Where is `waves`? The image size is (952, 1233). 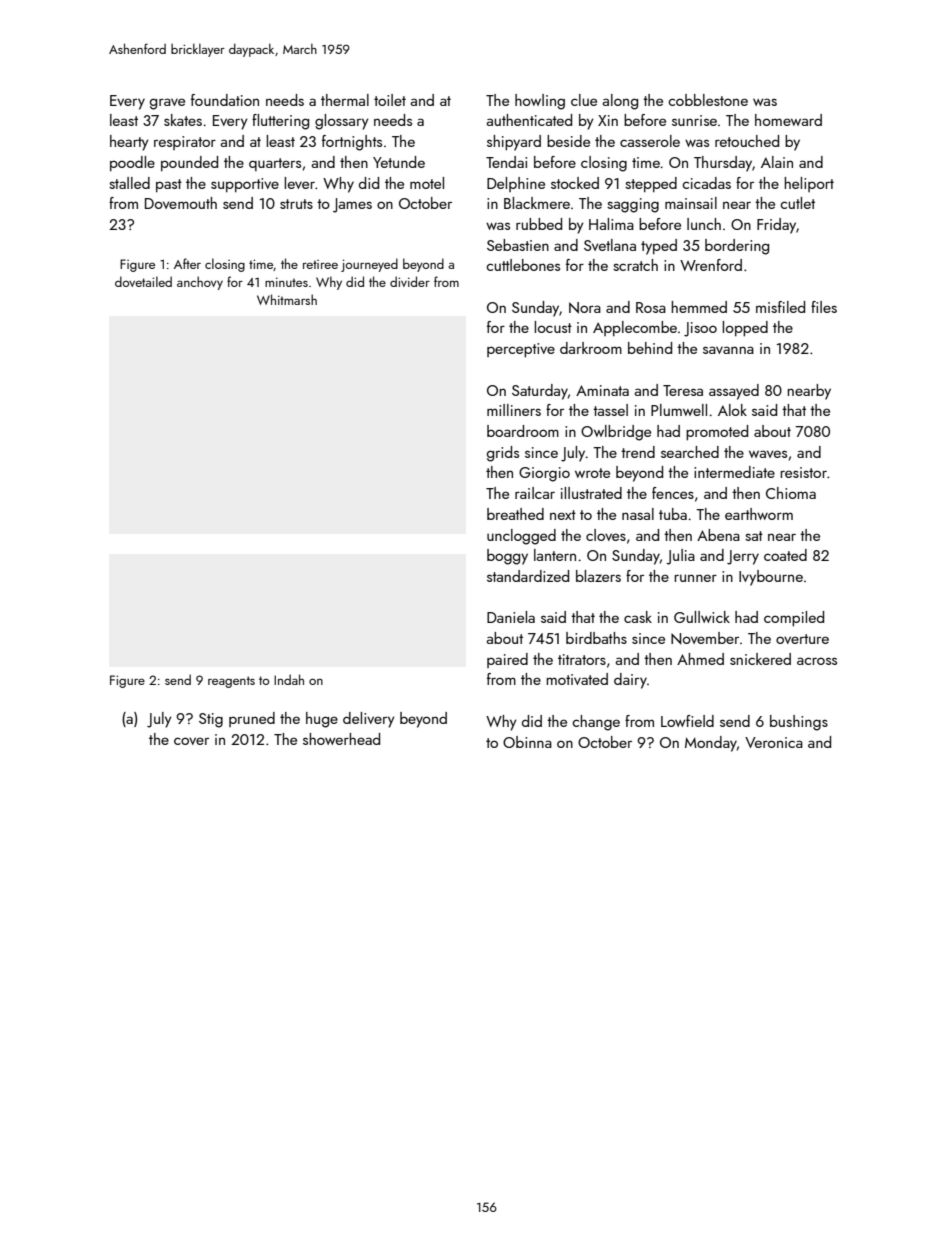 waves is located at coordinates (768, 454).
